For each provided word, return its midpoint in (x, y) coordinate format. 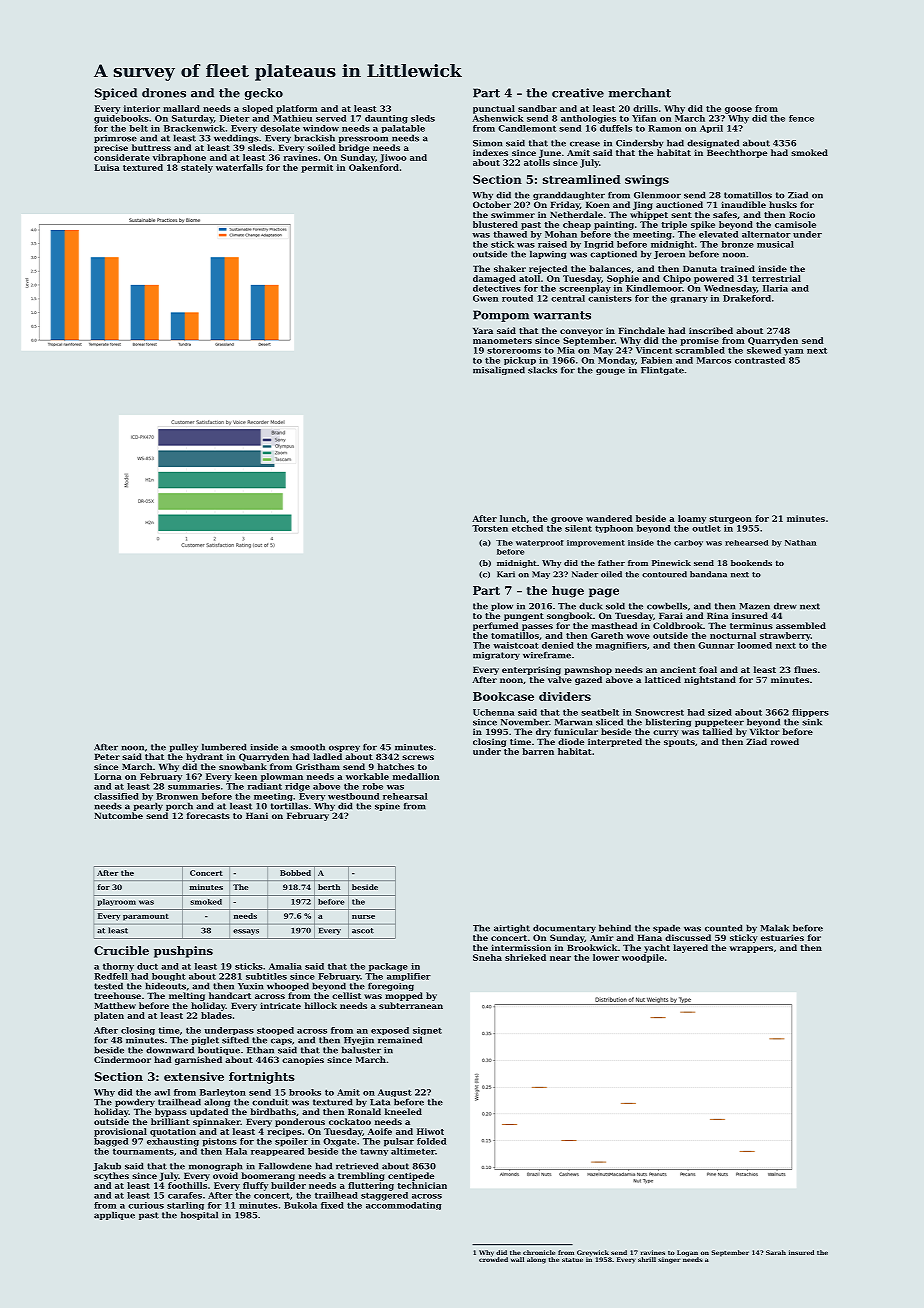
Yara (483, 331)
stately (197, 168)
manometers (502, 341)
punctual (494, 109)
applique (114, 1215)
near (560, 958)
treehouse (117, 995)
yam (794, 352)
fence (801, 118)
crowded (493, 1259)
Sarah (776, 1252)
